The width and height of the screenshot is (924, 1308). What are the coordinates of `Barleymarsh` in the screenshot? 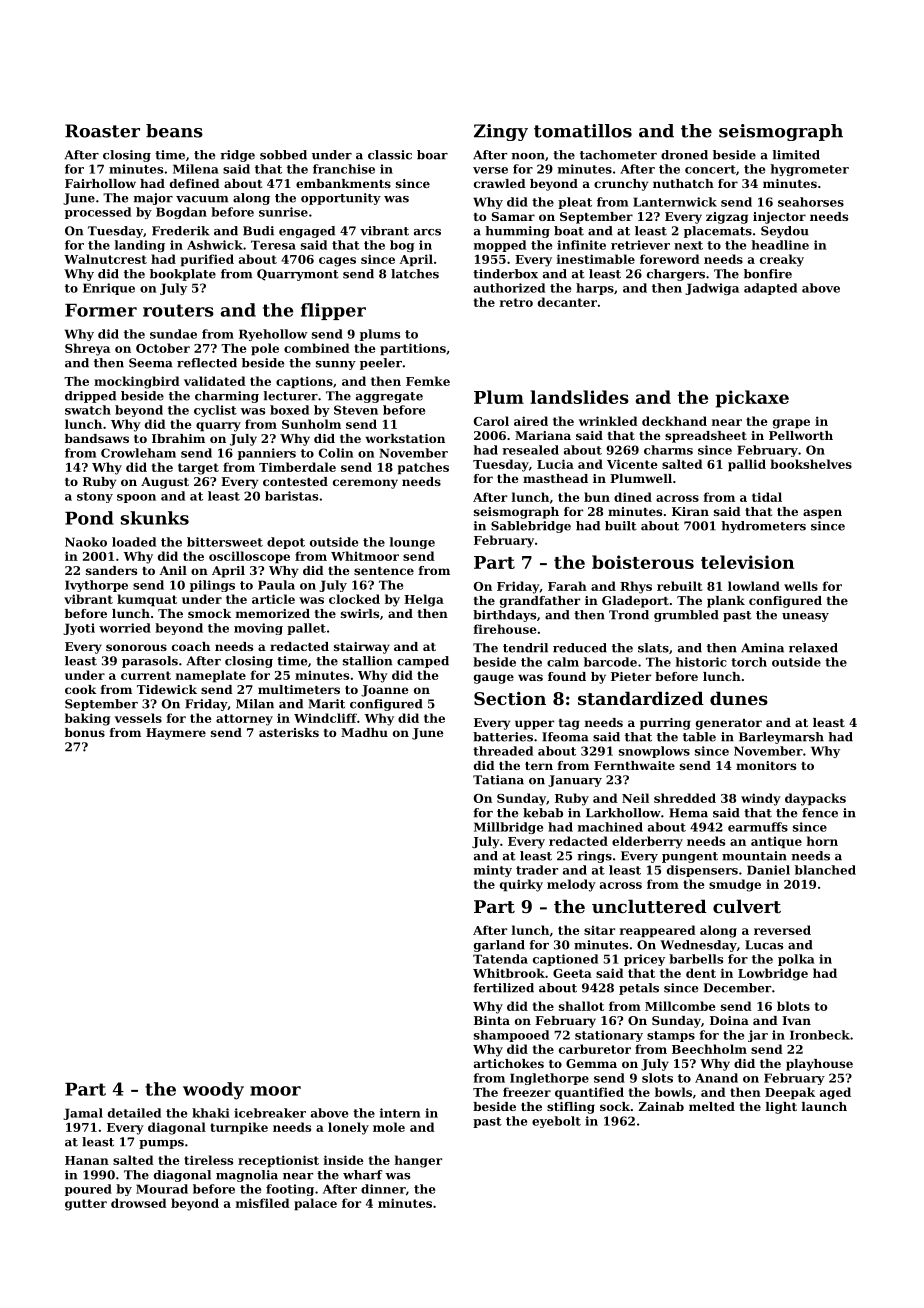 It's located at (781, 738).
